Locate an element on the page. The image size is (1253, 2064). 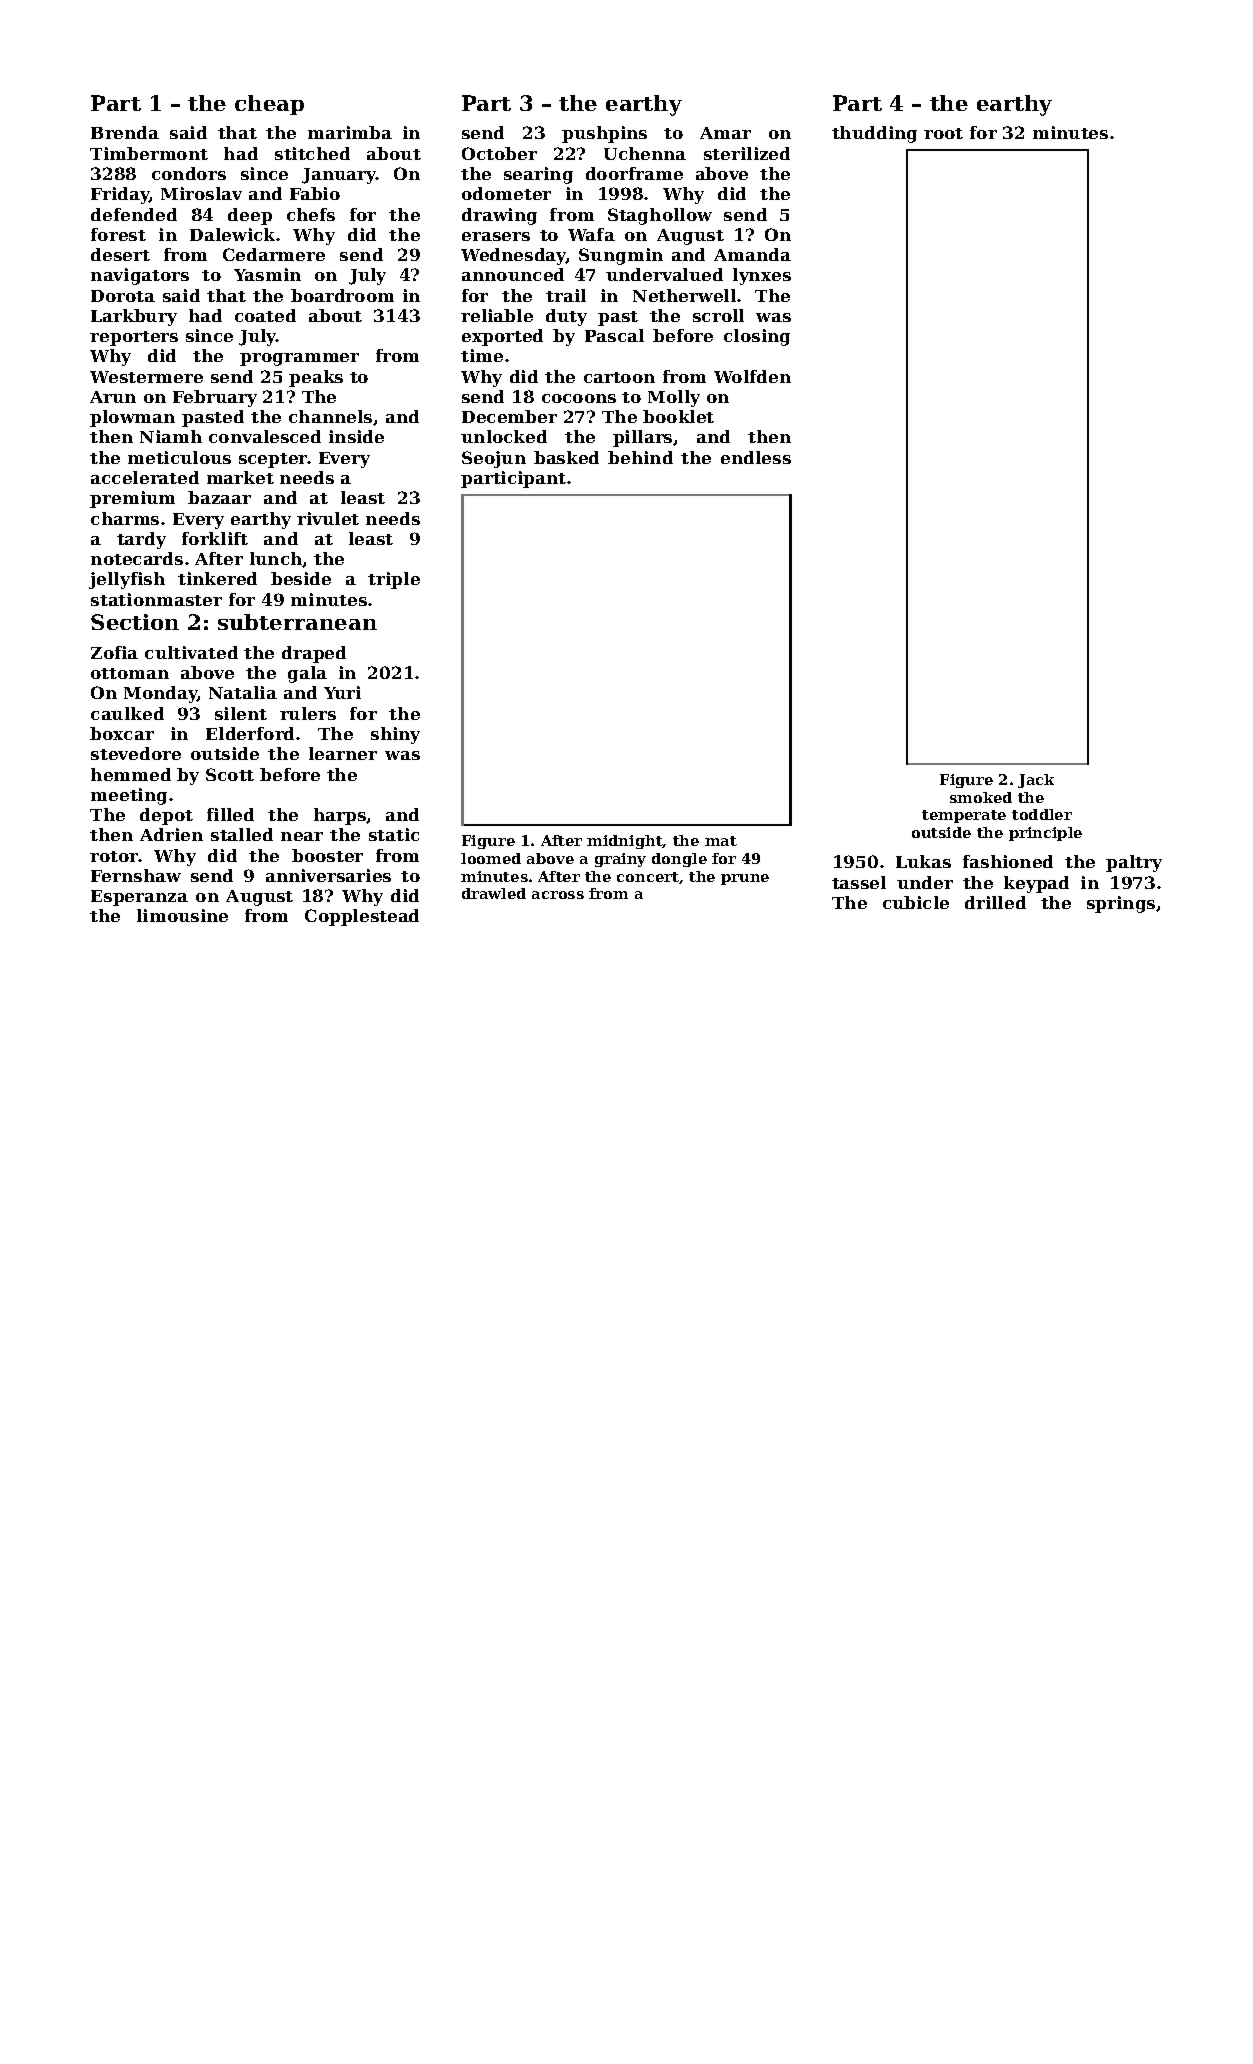
thudding is located at coordinates (874, 134).
